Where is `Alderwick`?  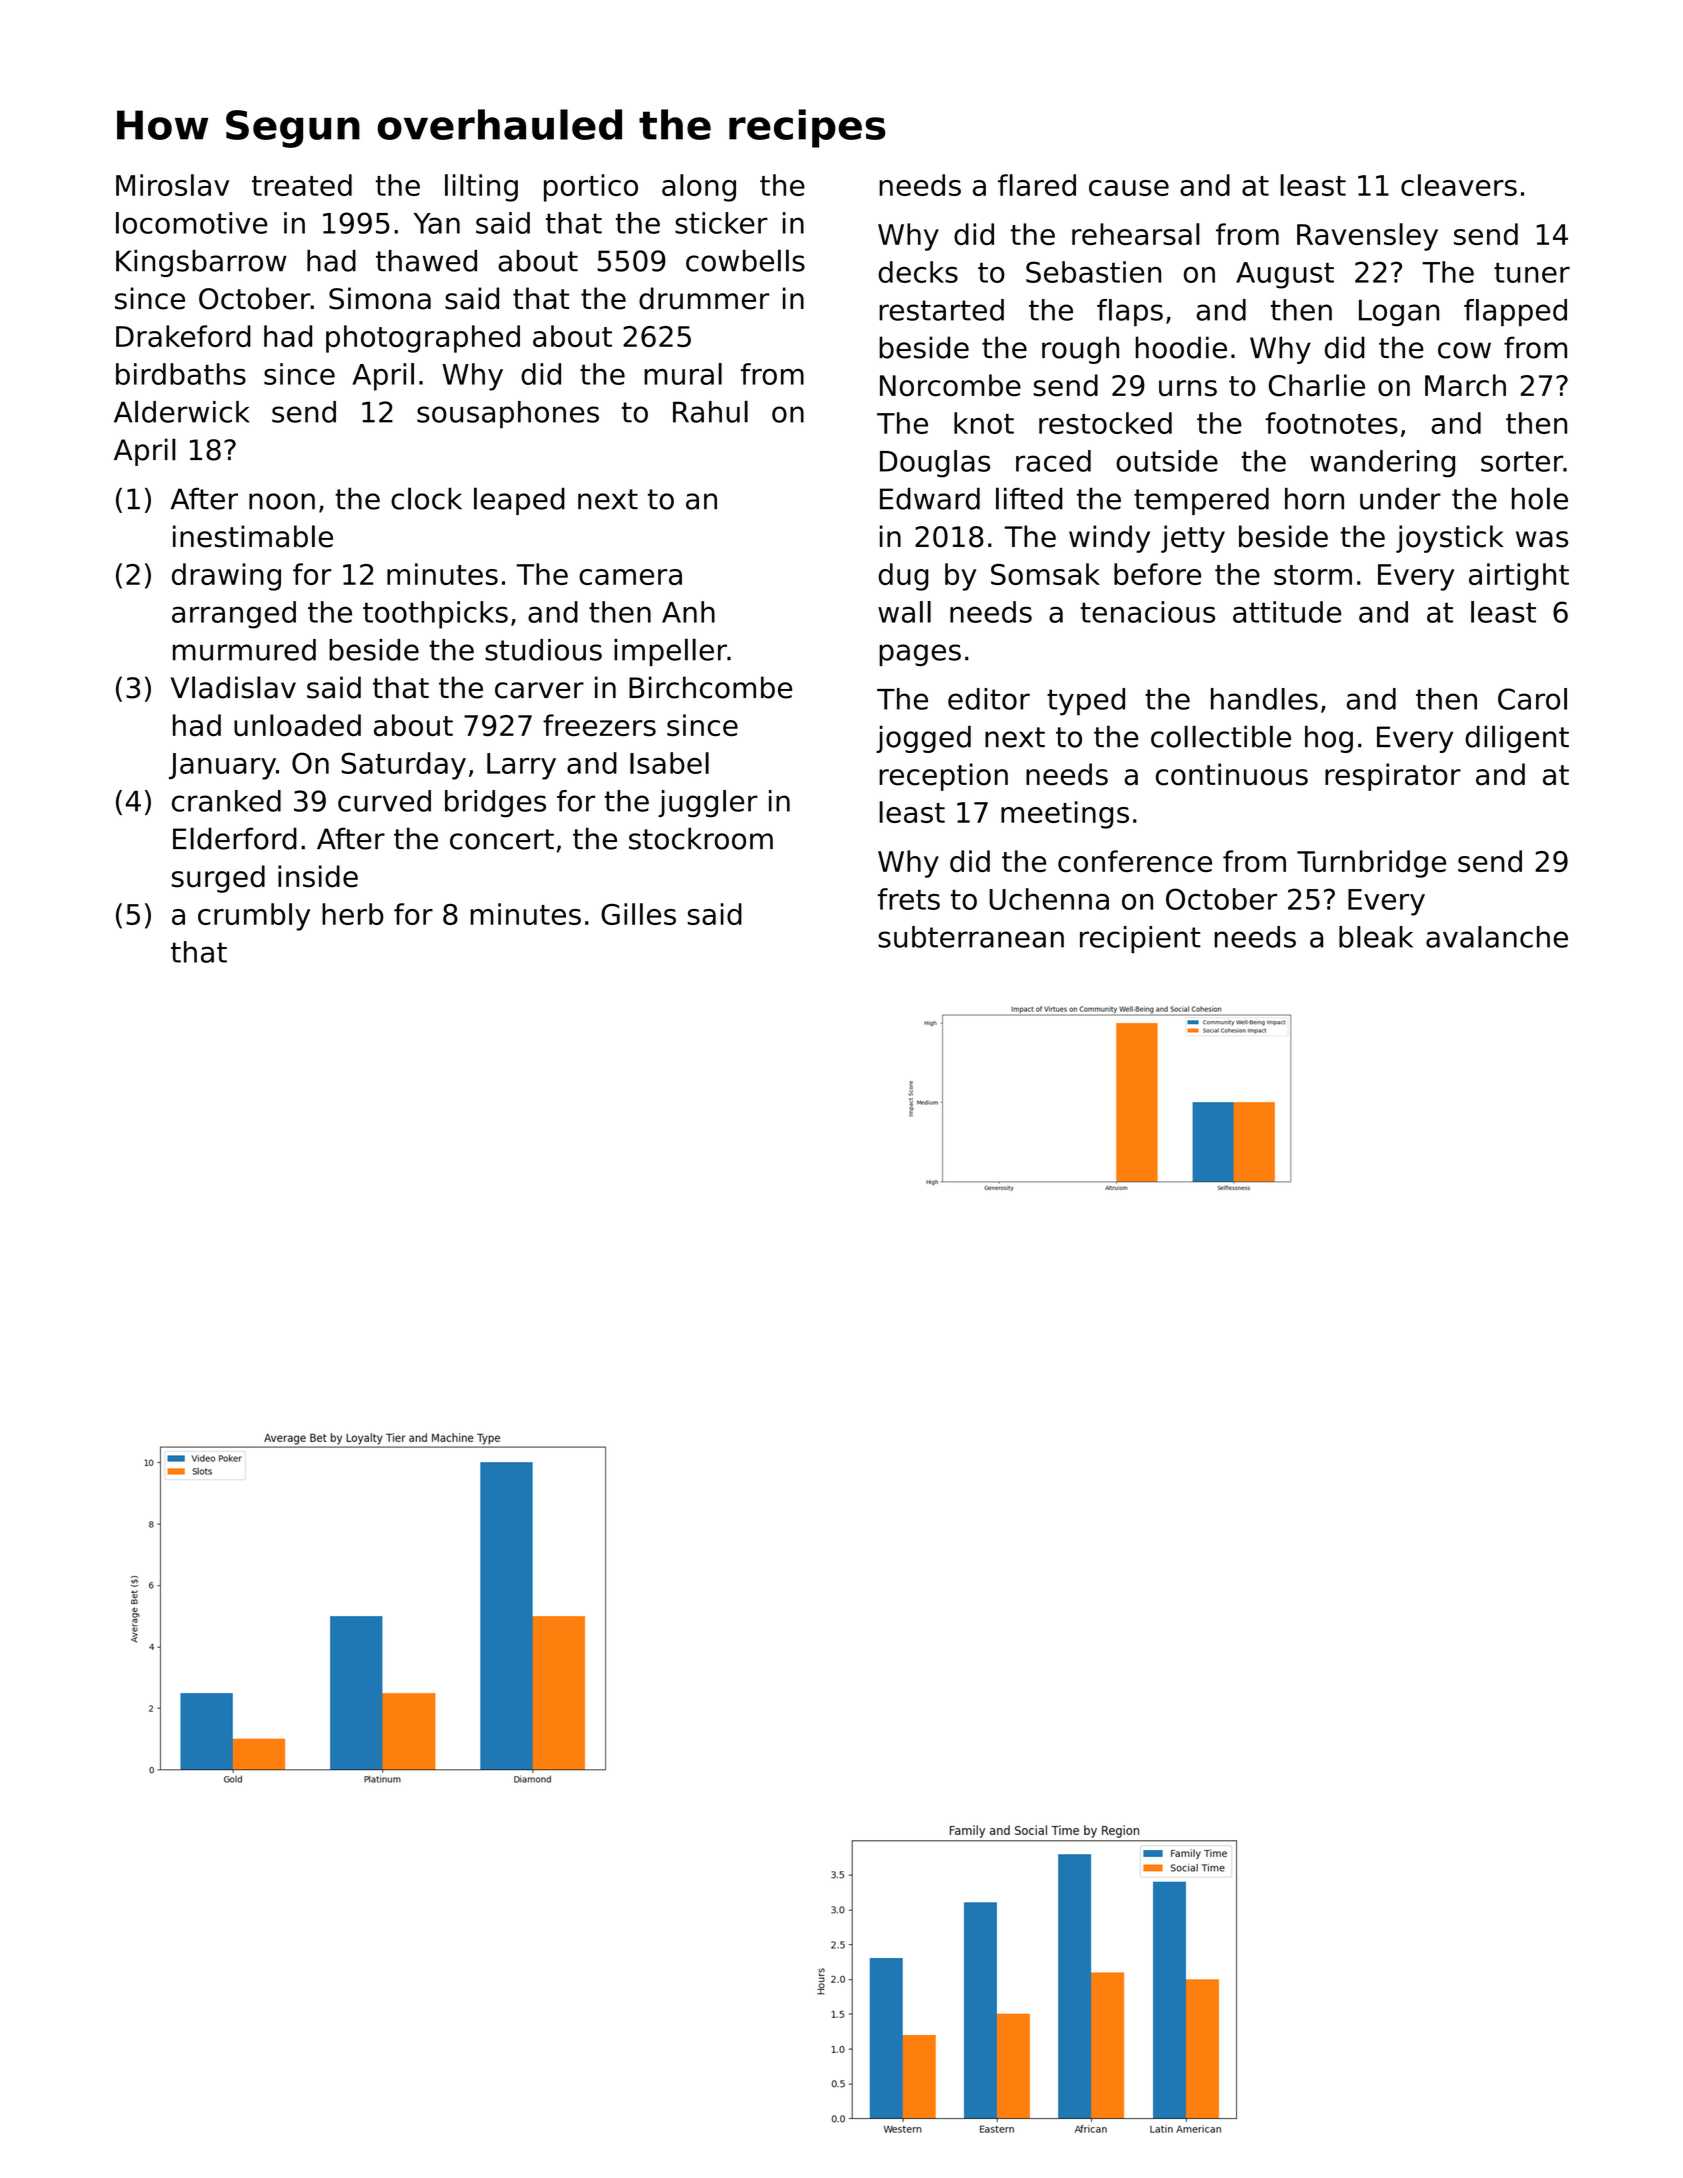
Alderwick is located at coordinates (182, 411).
